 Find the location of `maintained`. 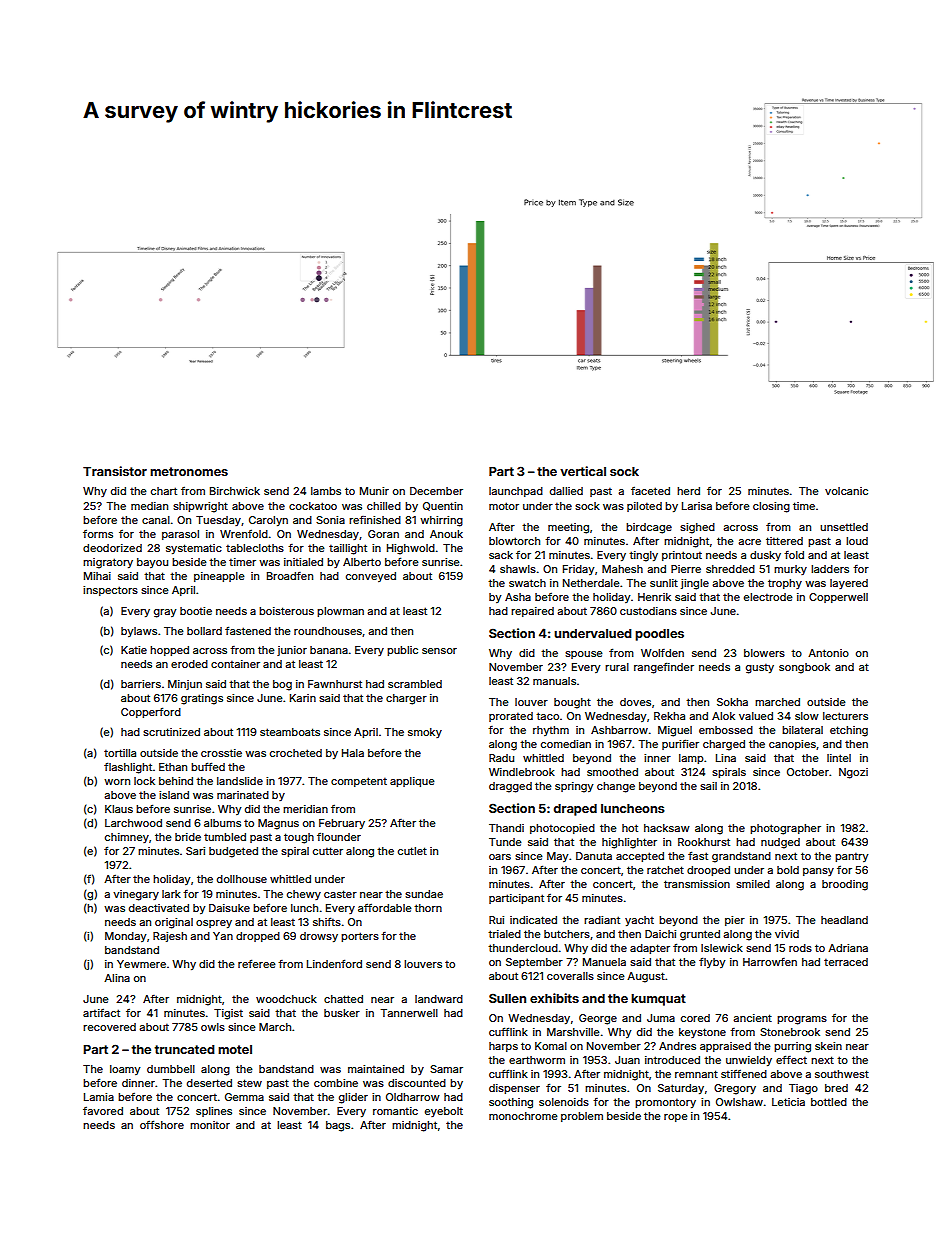

maintained is located at coordinates (376, 1069).
